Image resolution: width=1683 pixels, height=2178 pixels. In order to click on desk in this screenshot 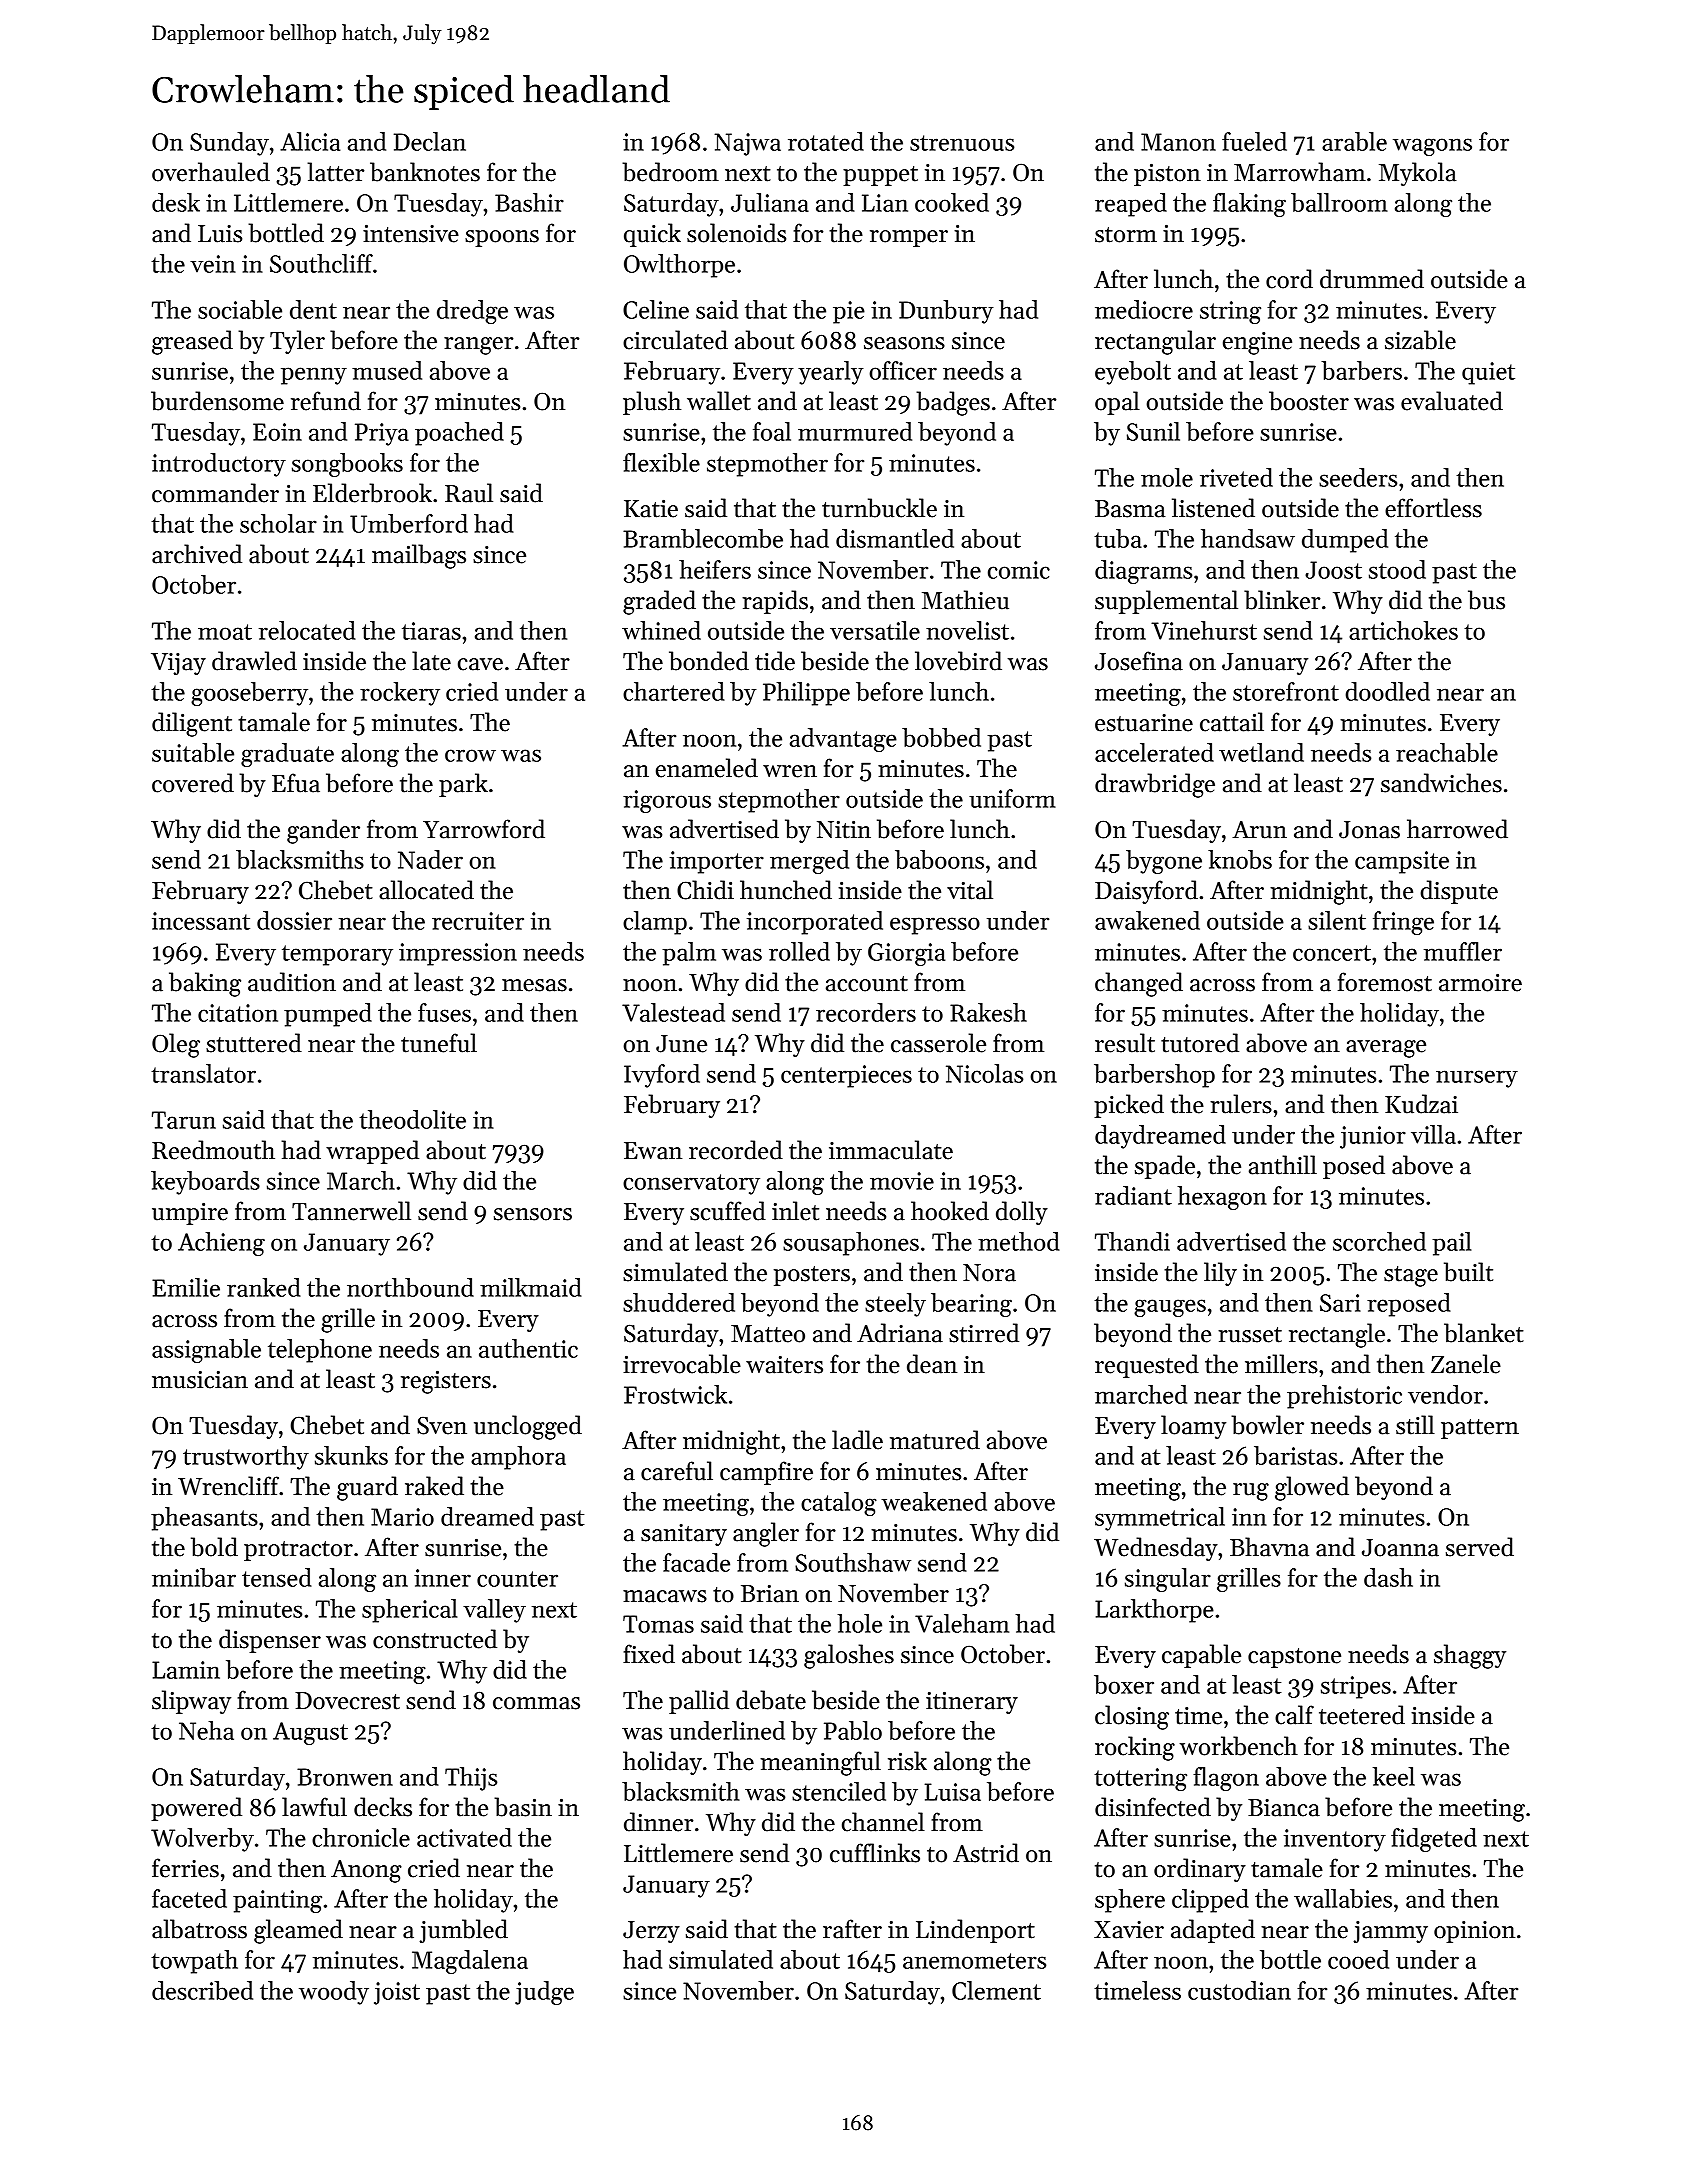, I will do `click(176, 202)`.
